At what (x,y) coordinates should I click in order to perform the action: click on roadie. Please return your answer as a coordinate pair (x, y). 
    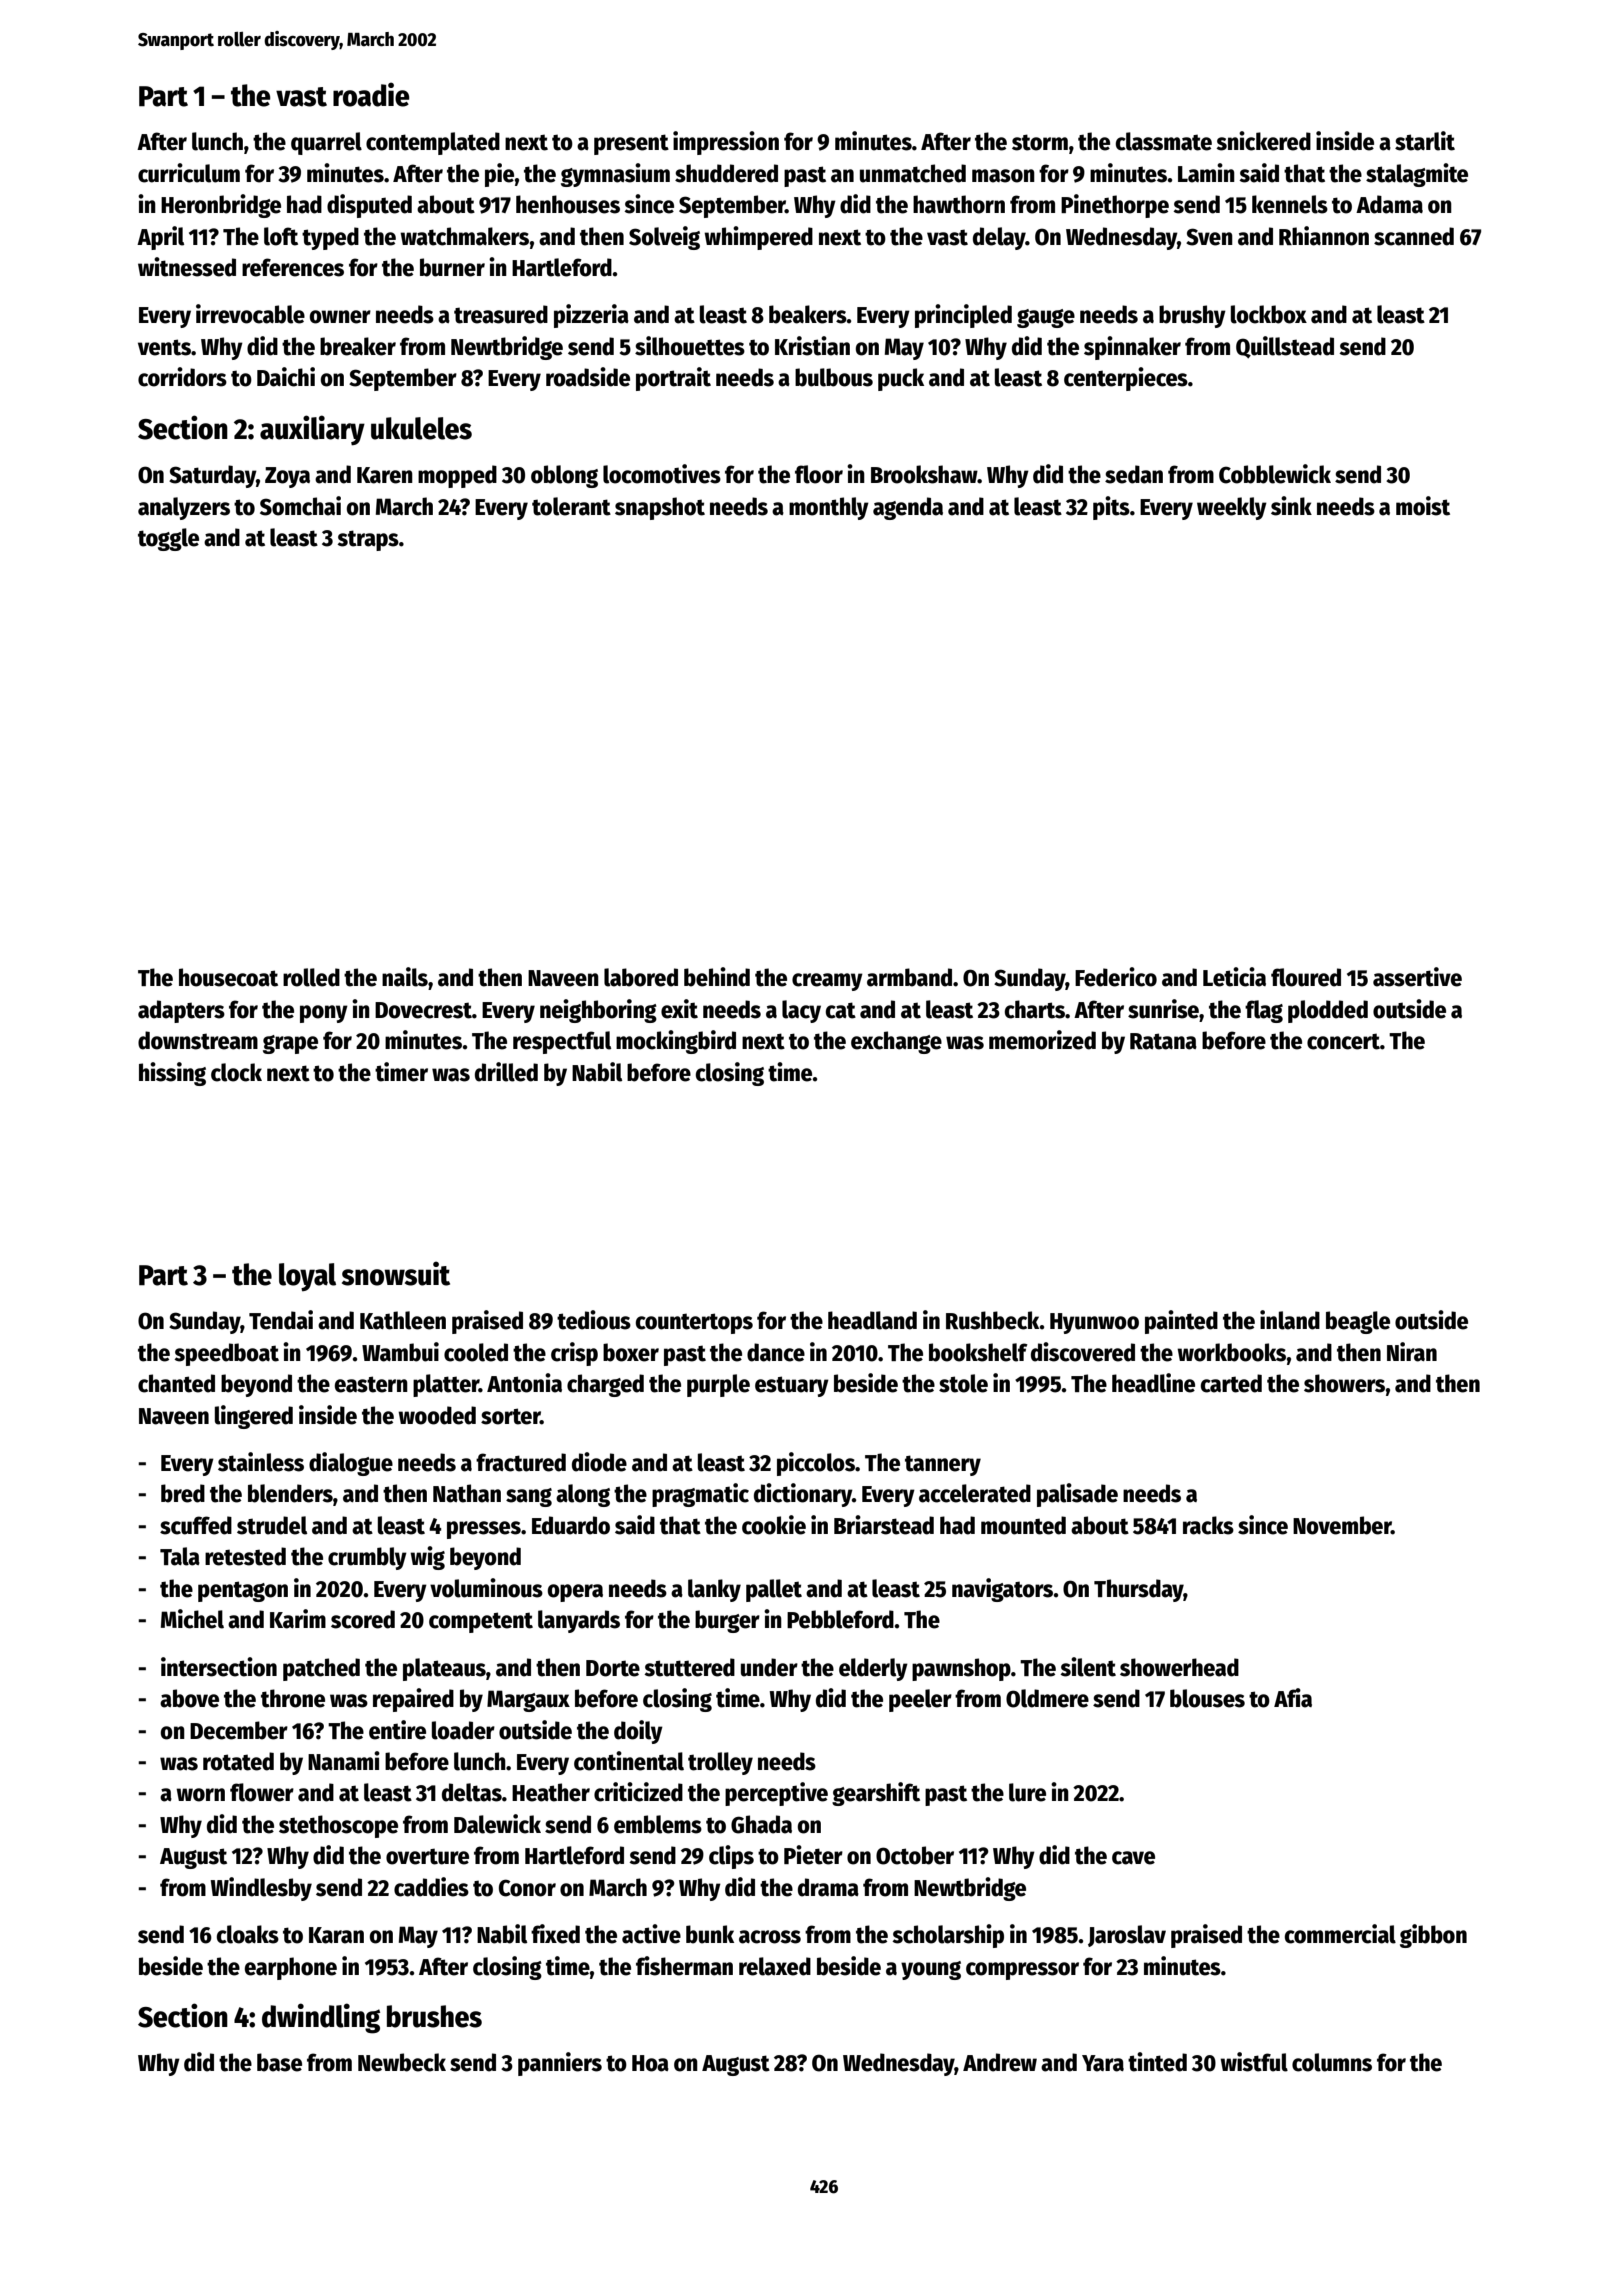
    Looking at the image, I should click on (371, 94).
